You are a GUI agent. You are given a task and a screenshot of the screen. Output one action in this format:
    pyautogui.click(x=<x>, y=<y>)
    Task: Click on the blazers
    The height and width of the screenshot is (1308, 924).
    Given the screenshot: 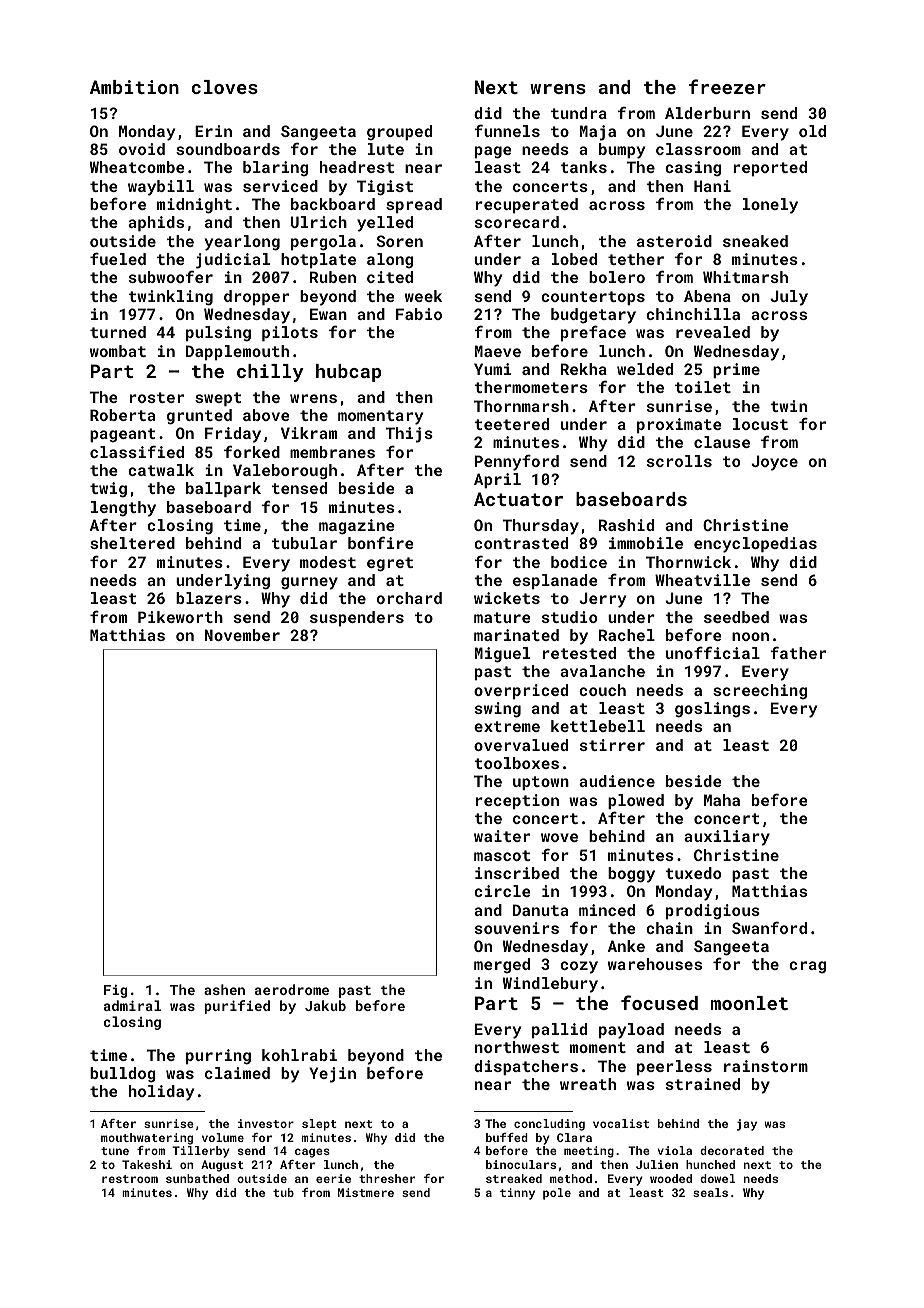 What is the action you would take?
    pyautogui.click(x=209, y=598)
